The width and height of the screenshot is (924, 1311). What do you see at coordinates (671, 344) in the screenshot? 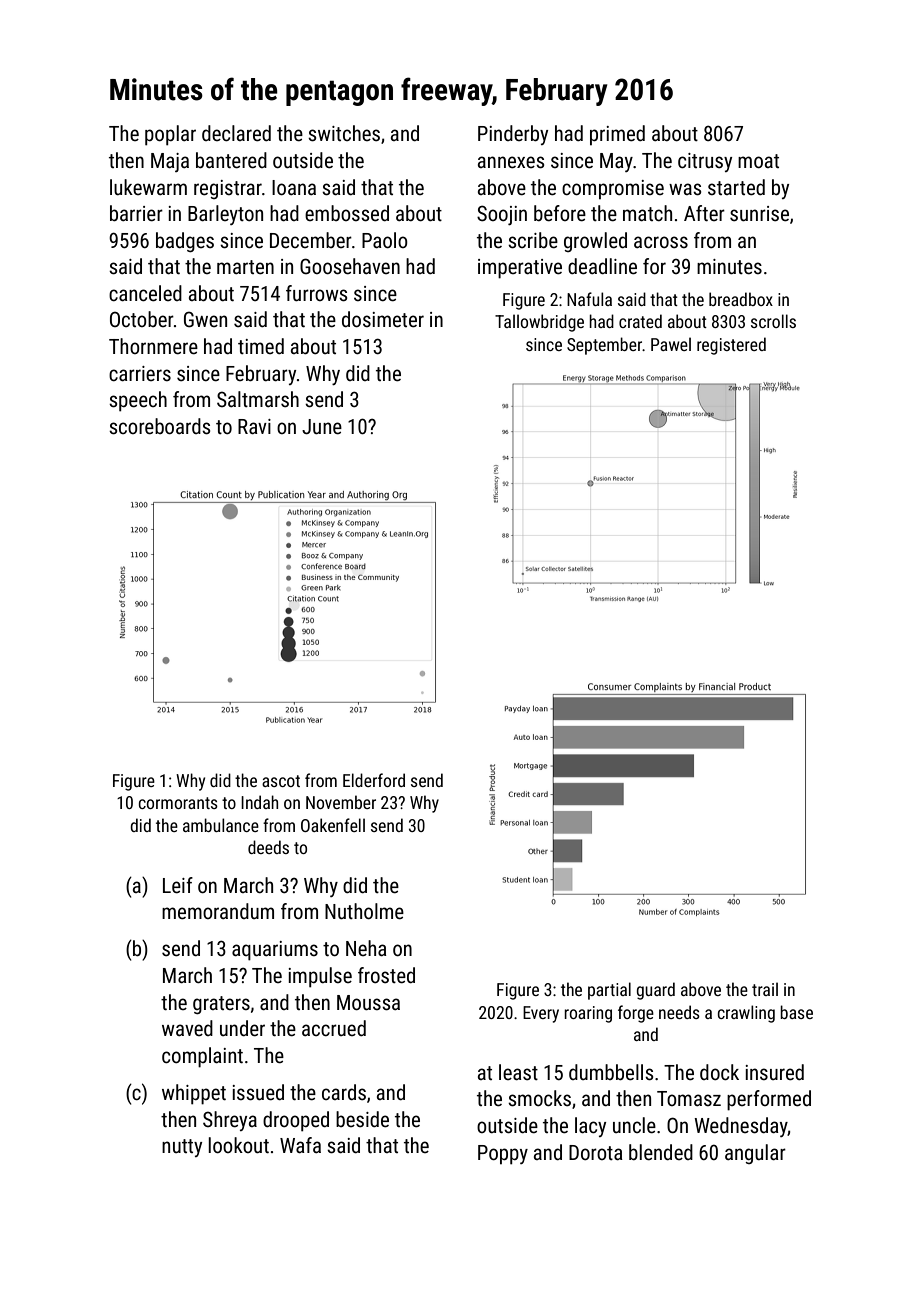
I see `Pawel` at bounding box center [671, 344].
